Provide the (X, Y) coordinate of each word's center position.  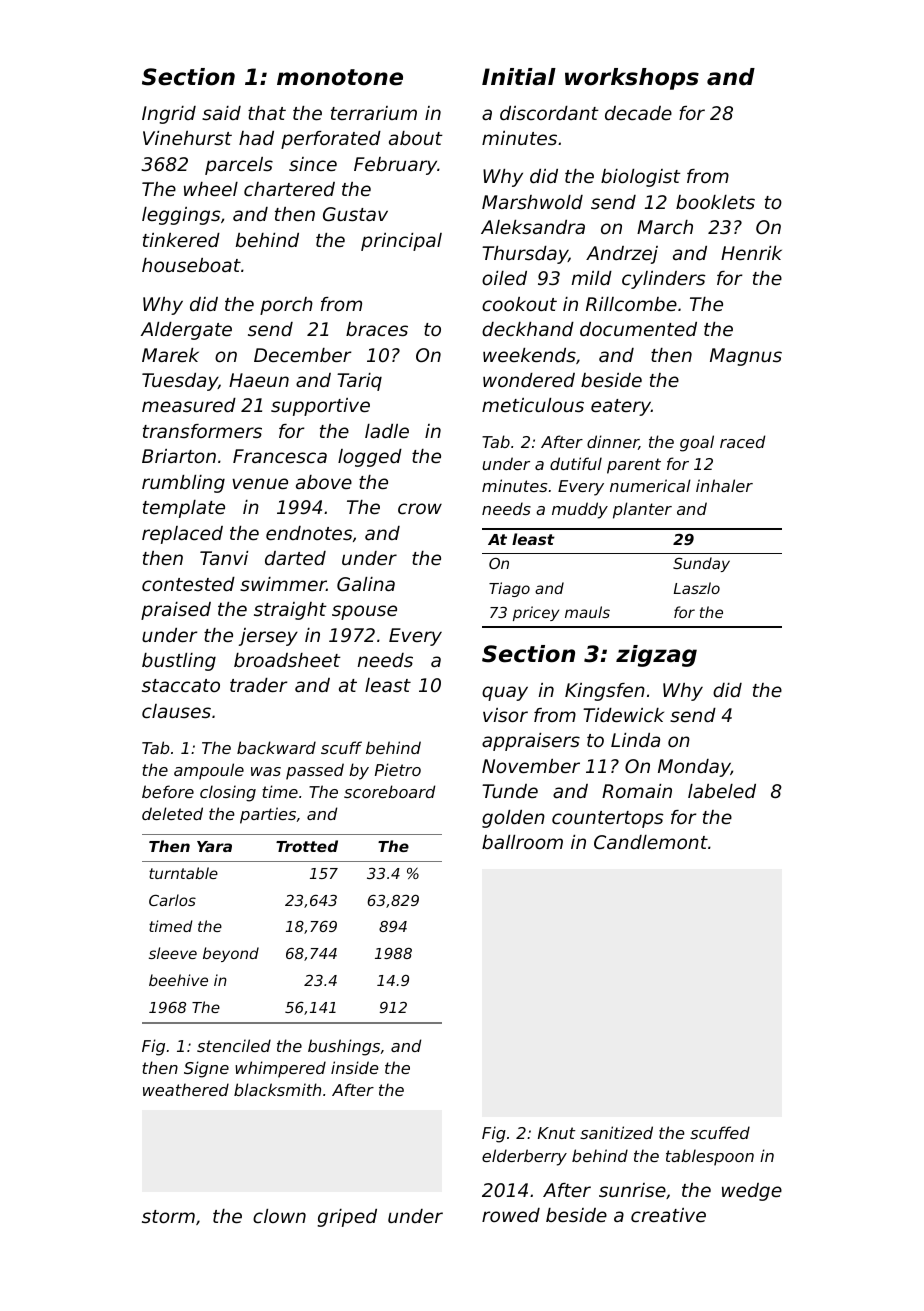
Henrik (751, 253)
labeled (722, 791)
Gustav (355, 214)
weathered (186, 1089)
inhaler (724, 485)
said (221, 113)
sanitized (616, 1132)
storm (168, 1216)
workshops (632, 79)
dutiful (576, 463)
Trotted (307, 846)
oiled (504, 278)
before (168, 791)
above (324, 482)
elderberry (524, 1157)
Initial (519, 77)
